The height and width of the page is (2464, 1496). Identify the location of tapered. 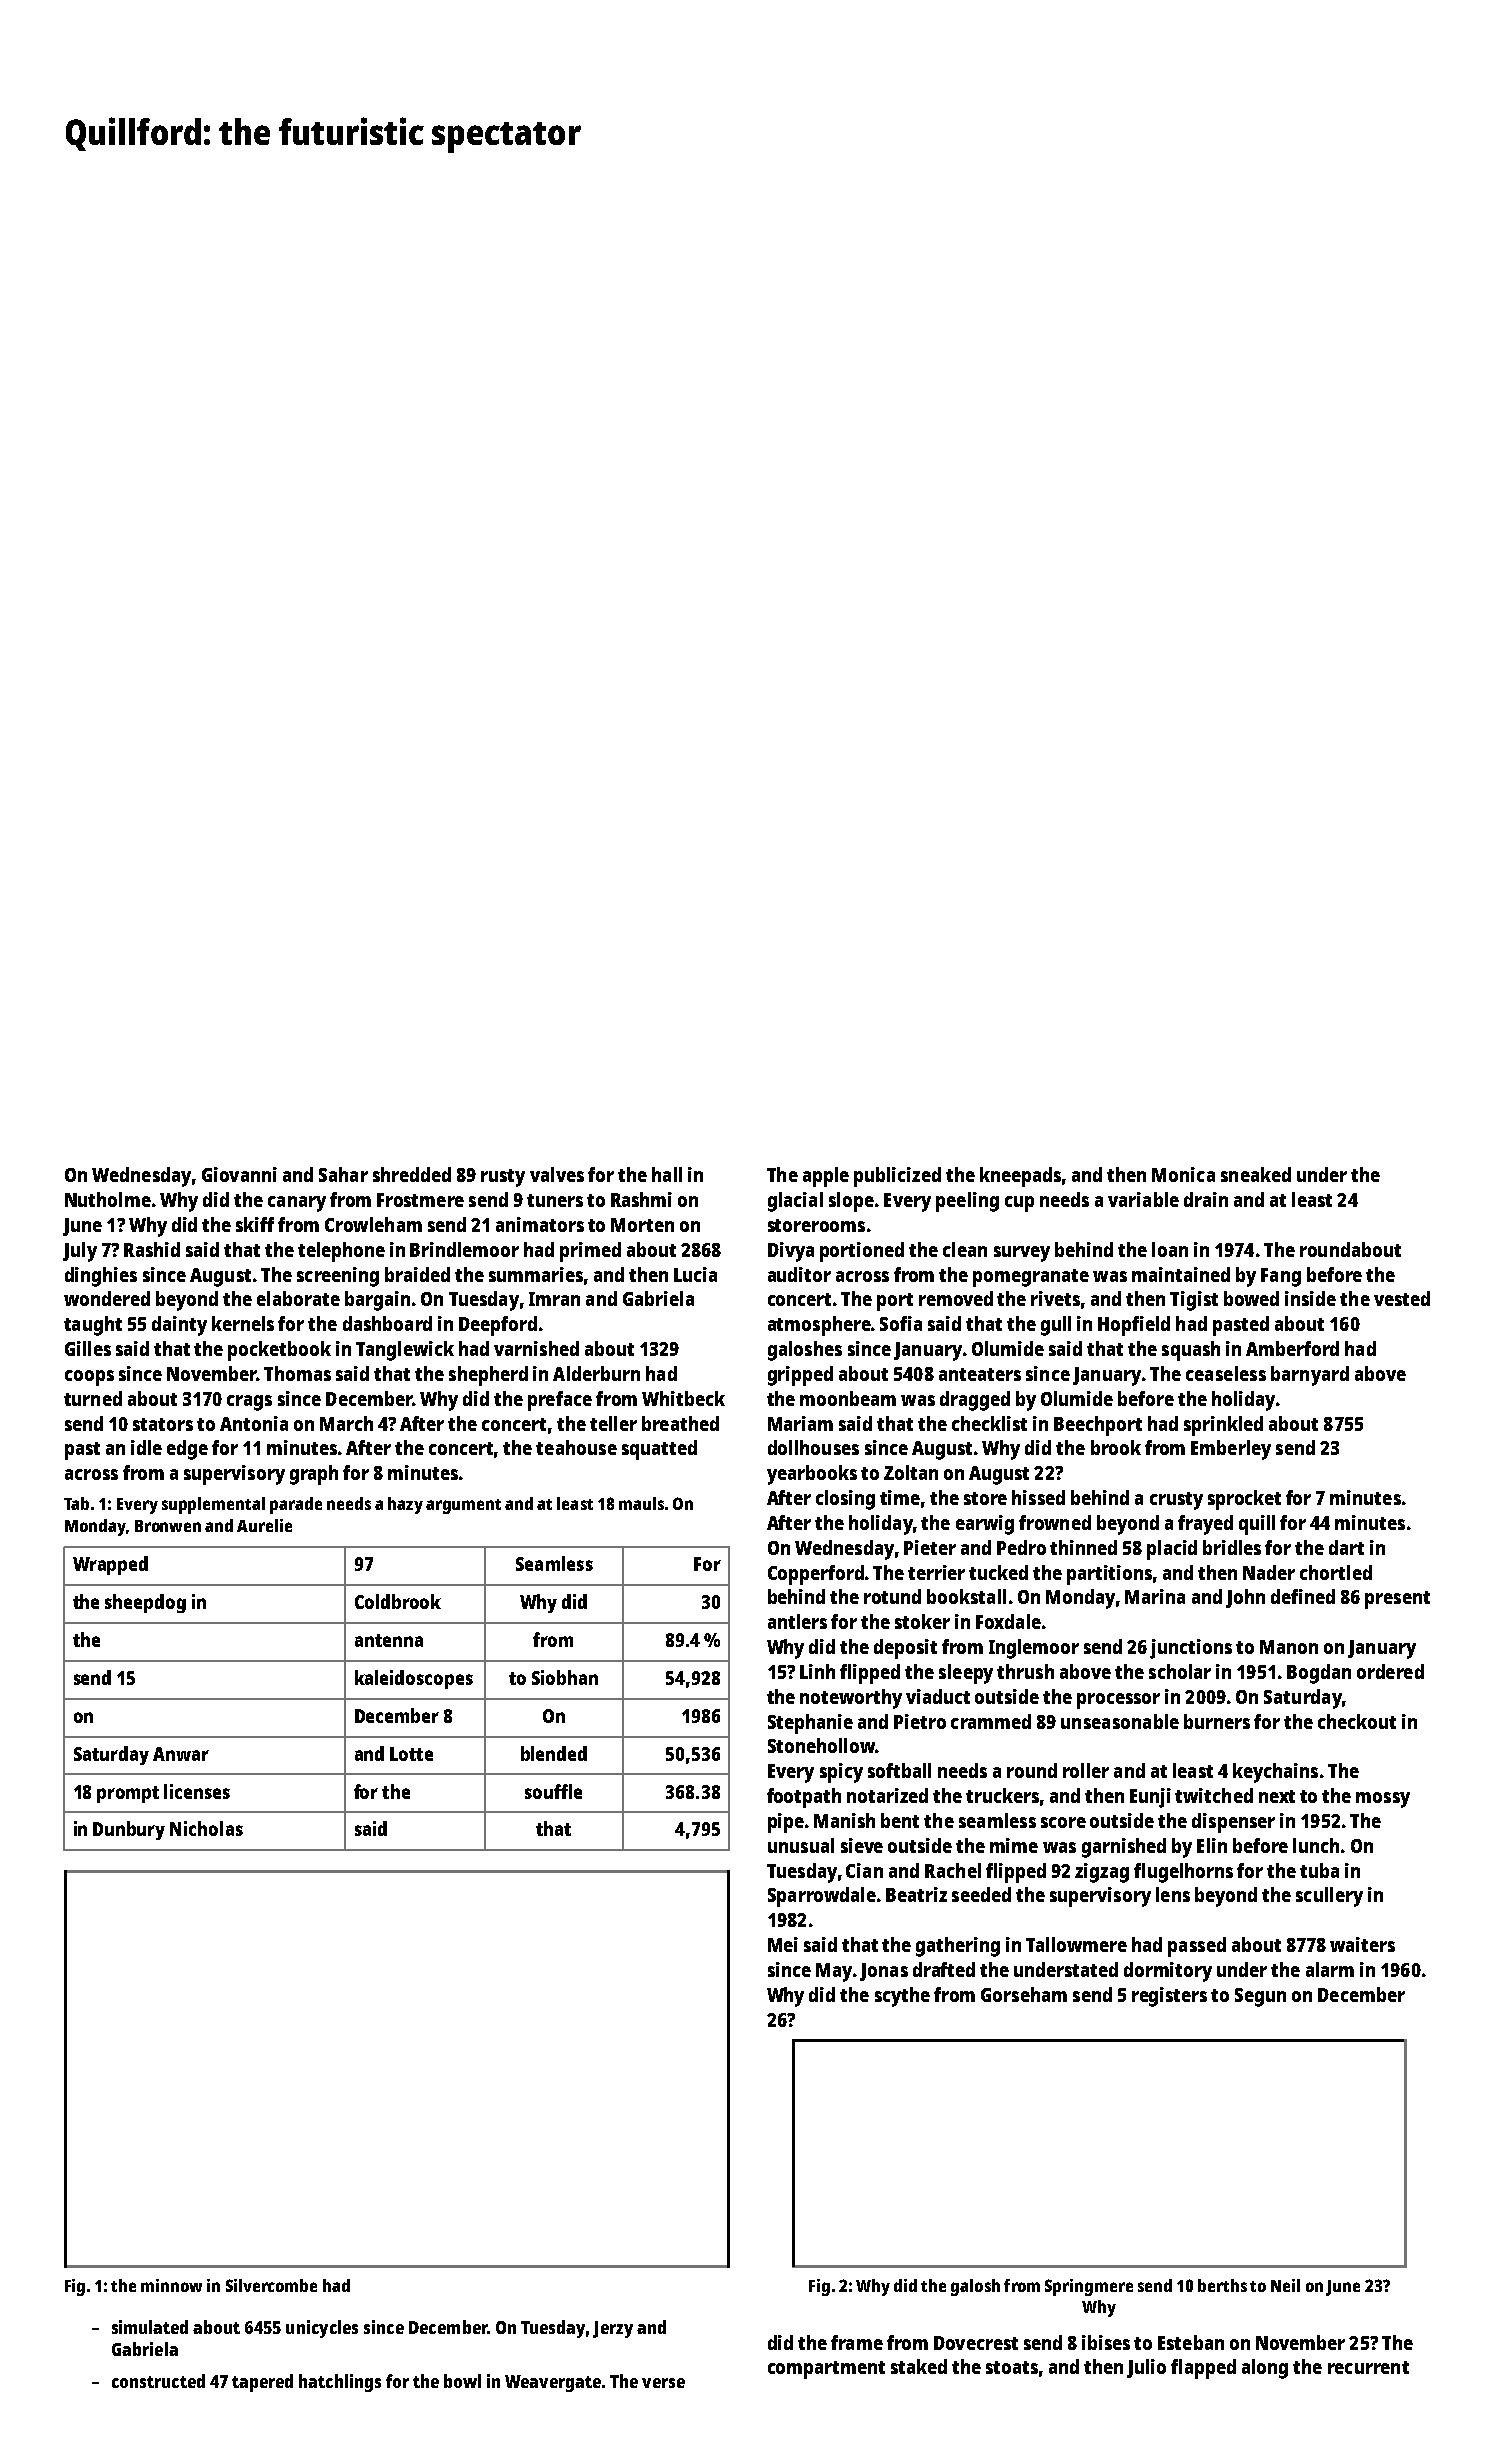
(262, 2383).
